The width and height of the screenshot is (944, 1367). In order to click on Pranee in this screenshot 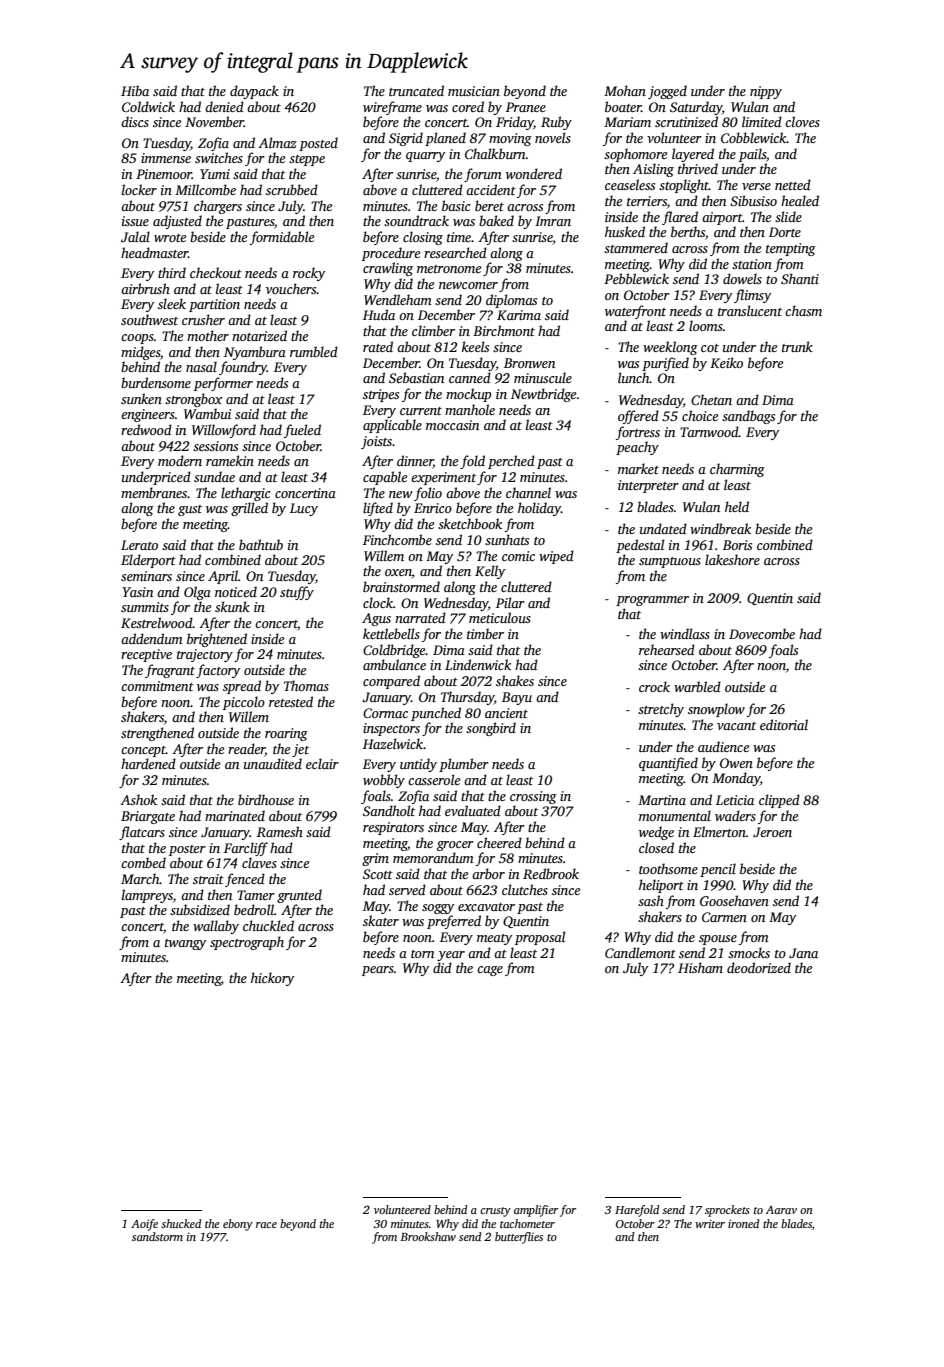, I will do `click(526, 107)`.
